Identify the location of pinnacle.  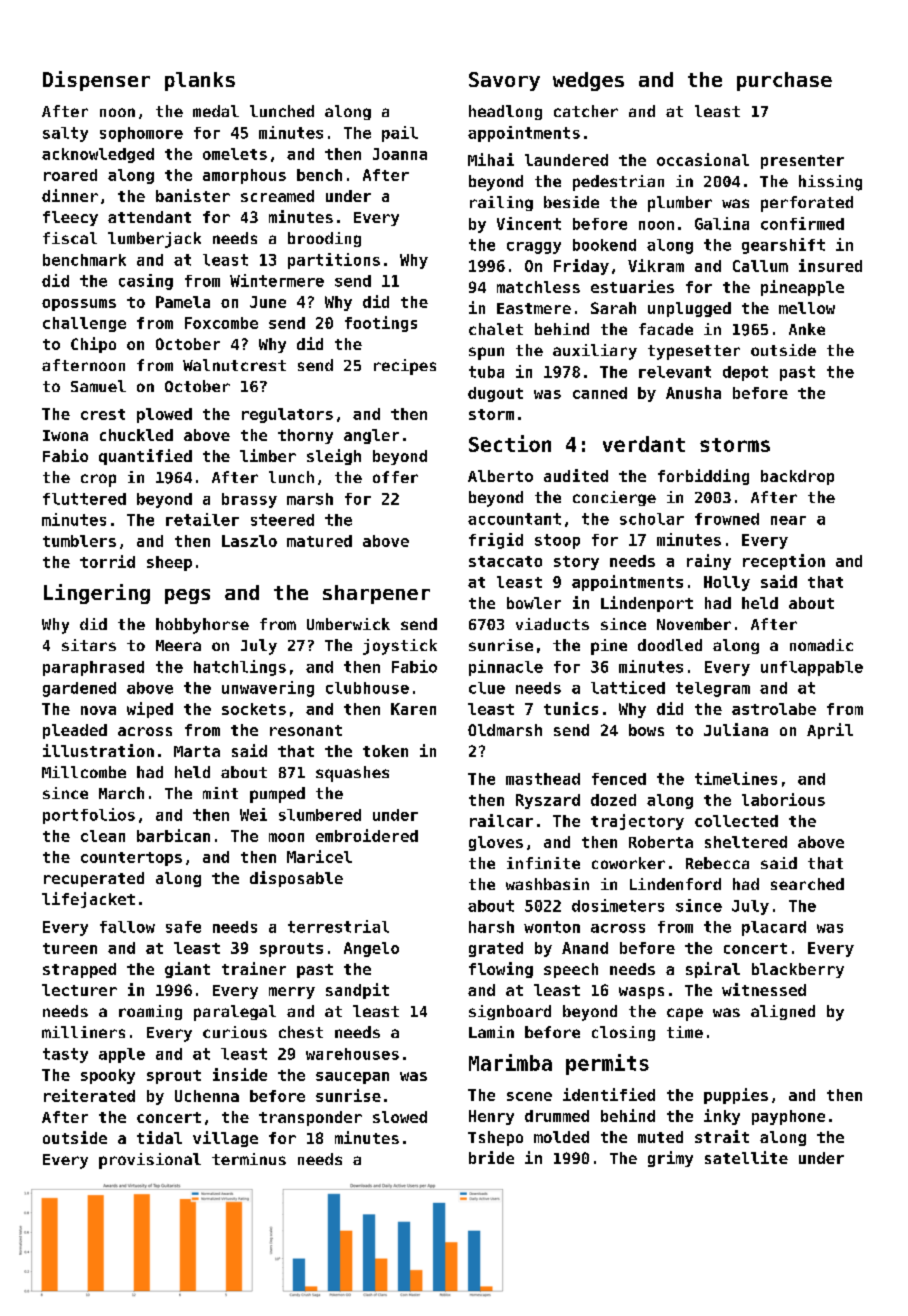
(506, 668).
